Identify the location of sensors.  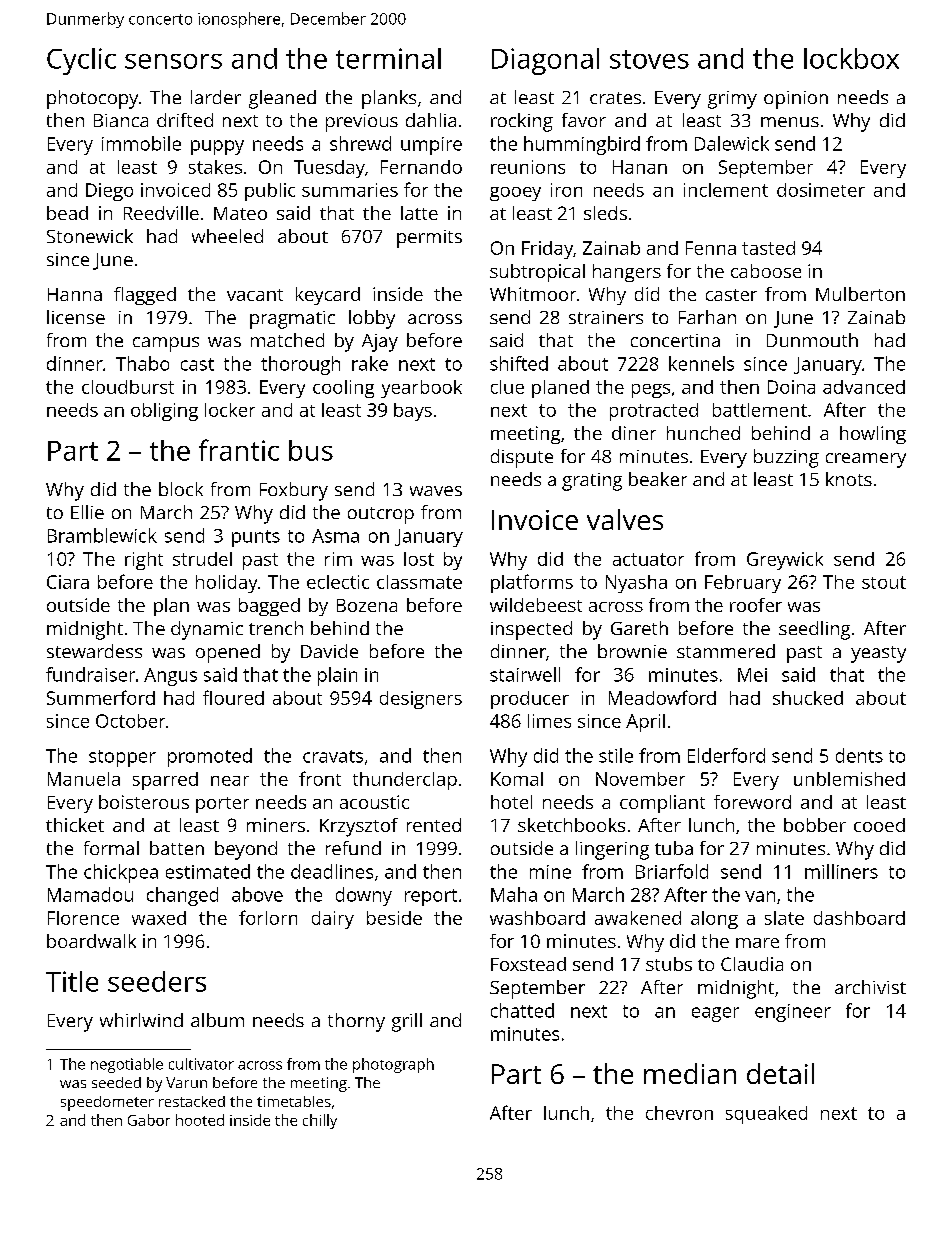
(173, 61).
